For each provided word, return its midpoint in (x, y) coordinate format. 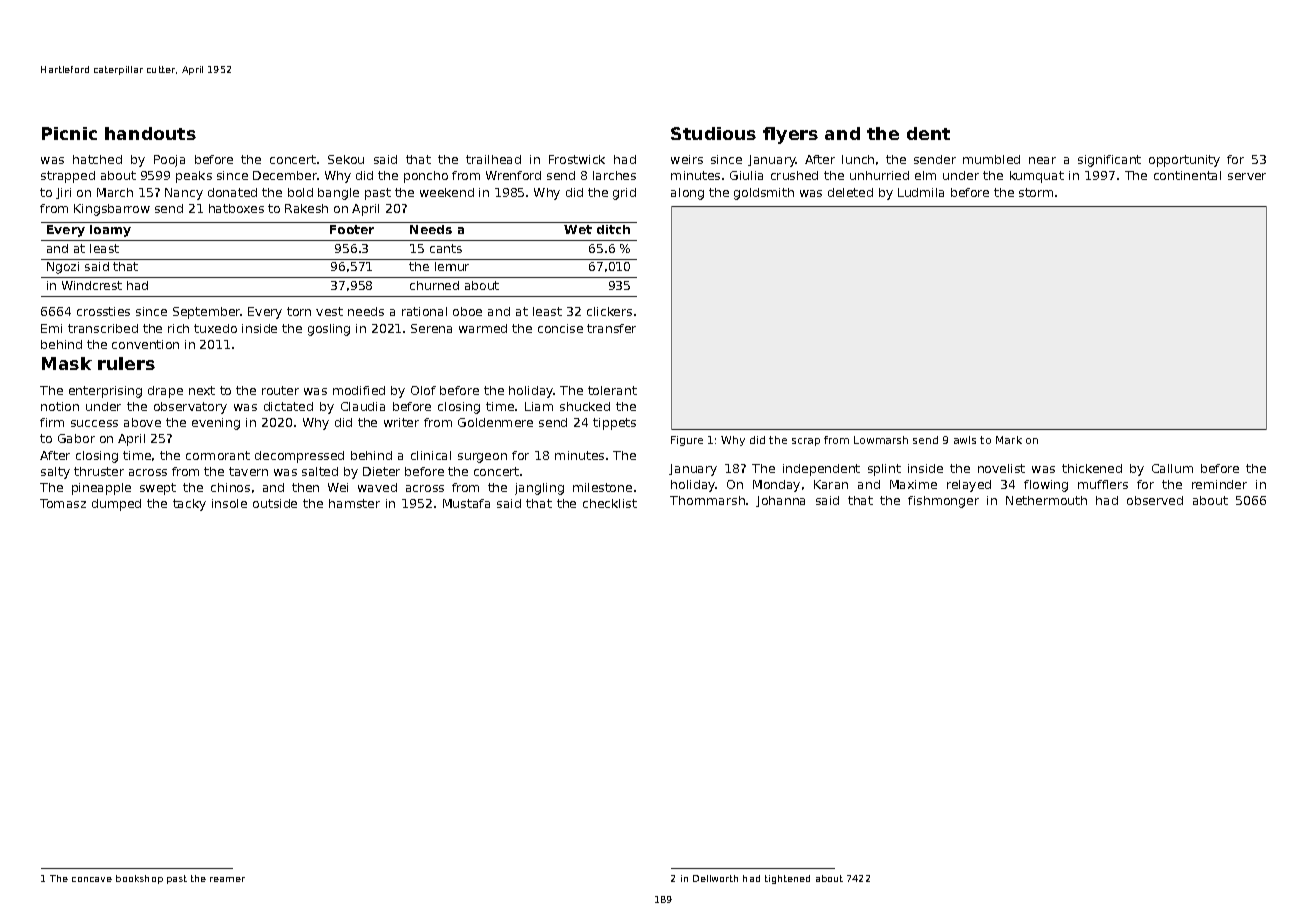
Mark (1009, 440)
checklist (610, 503)
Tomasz (63, 503)
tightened (787, 879)
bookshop (139, 879)
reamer (227, 879)
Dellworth (715, 878)
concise (560, 328)
